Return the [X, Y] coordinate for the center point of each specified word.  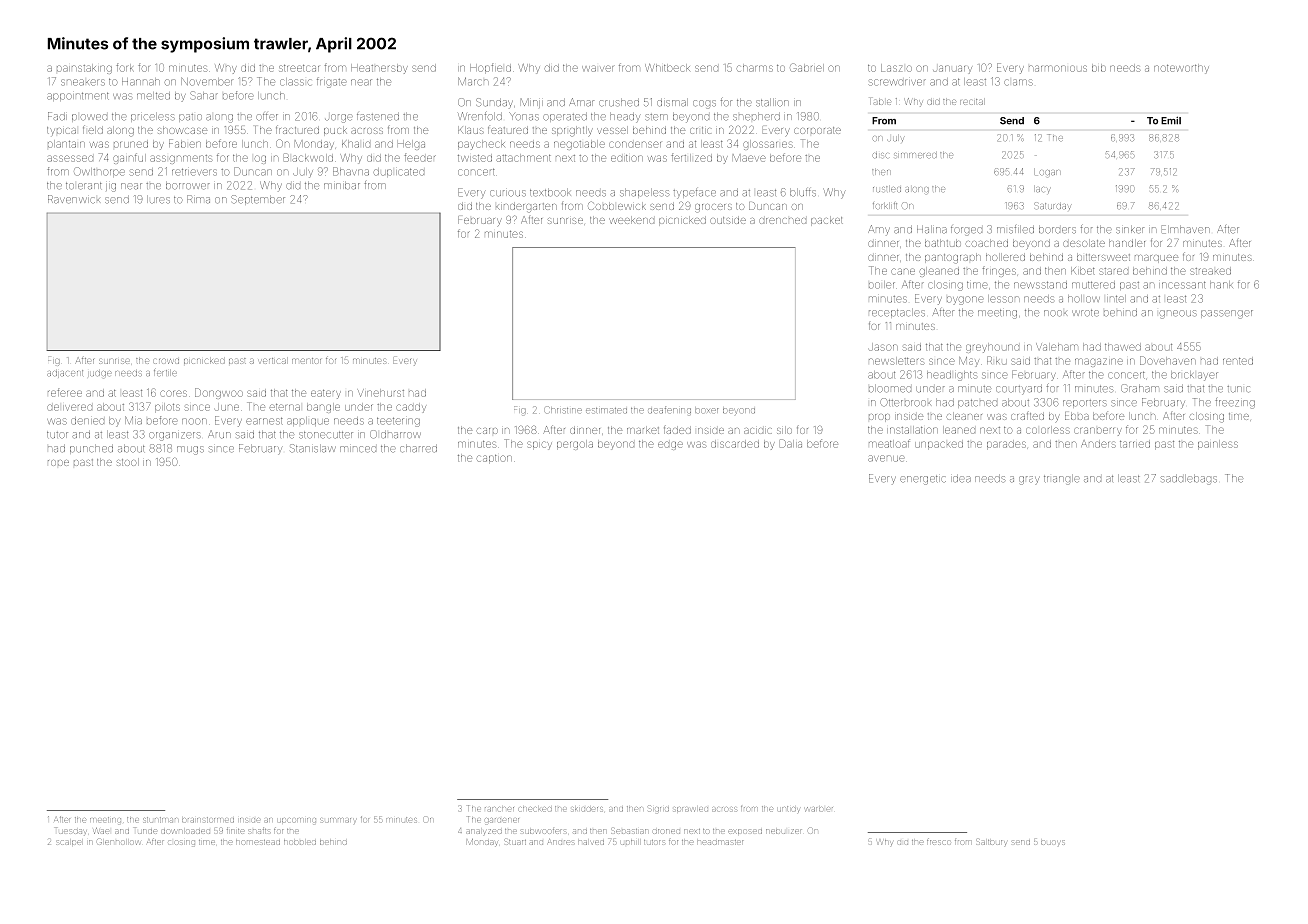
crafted [1027, 415]
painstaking [84, 69]
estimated [606, 410]
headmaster [720, 842]
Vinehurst [381, 393]
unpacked [939, 445]
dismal [672, 103]
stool [128, 462]
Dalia [791, 443]
